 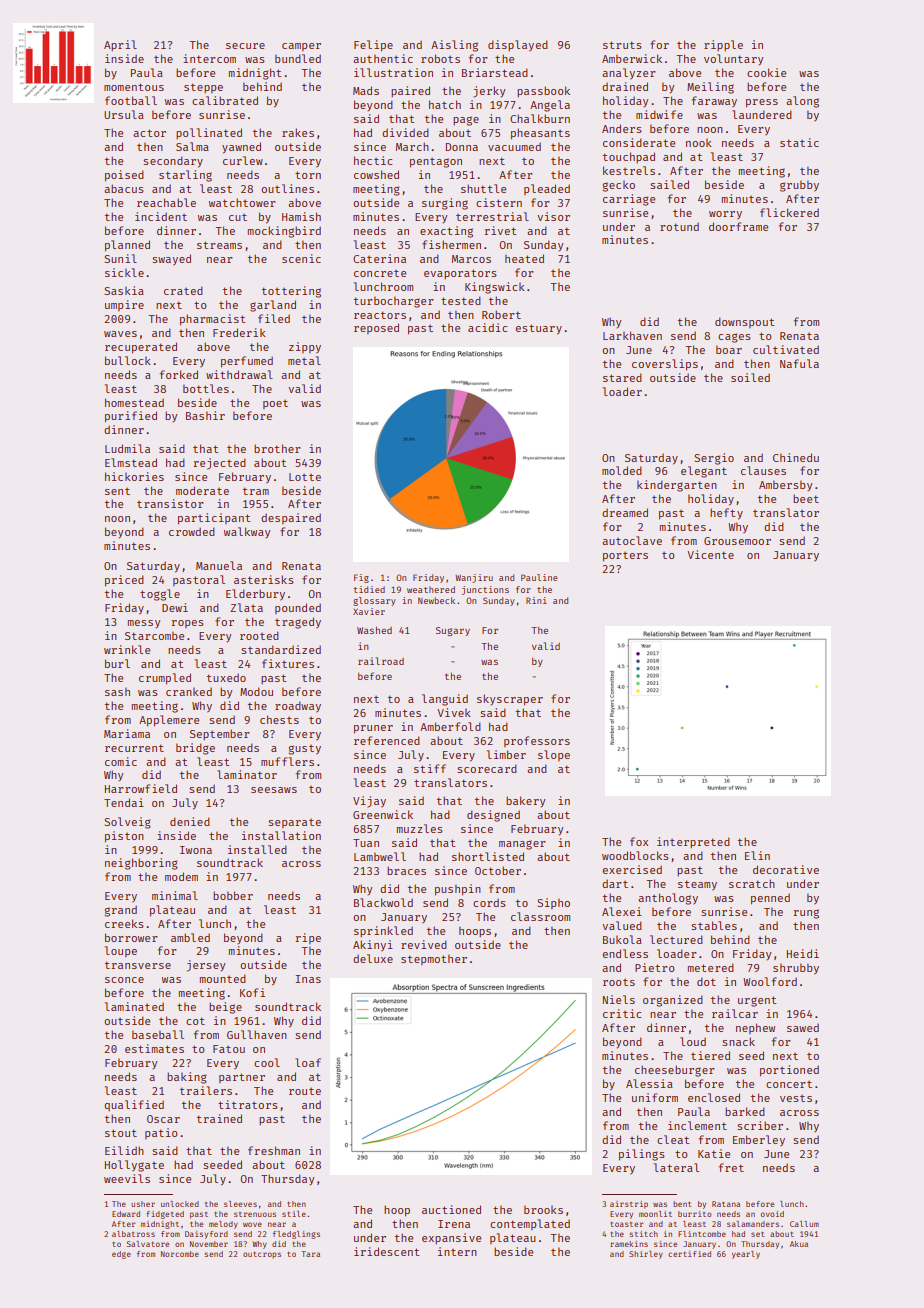 What do you see at coordinates (121, 1133) in the document?
I see `stout` at bounding box center [121, 1133].
